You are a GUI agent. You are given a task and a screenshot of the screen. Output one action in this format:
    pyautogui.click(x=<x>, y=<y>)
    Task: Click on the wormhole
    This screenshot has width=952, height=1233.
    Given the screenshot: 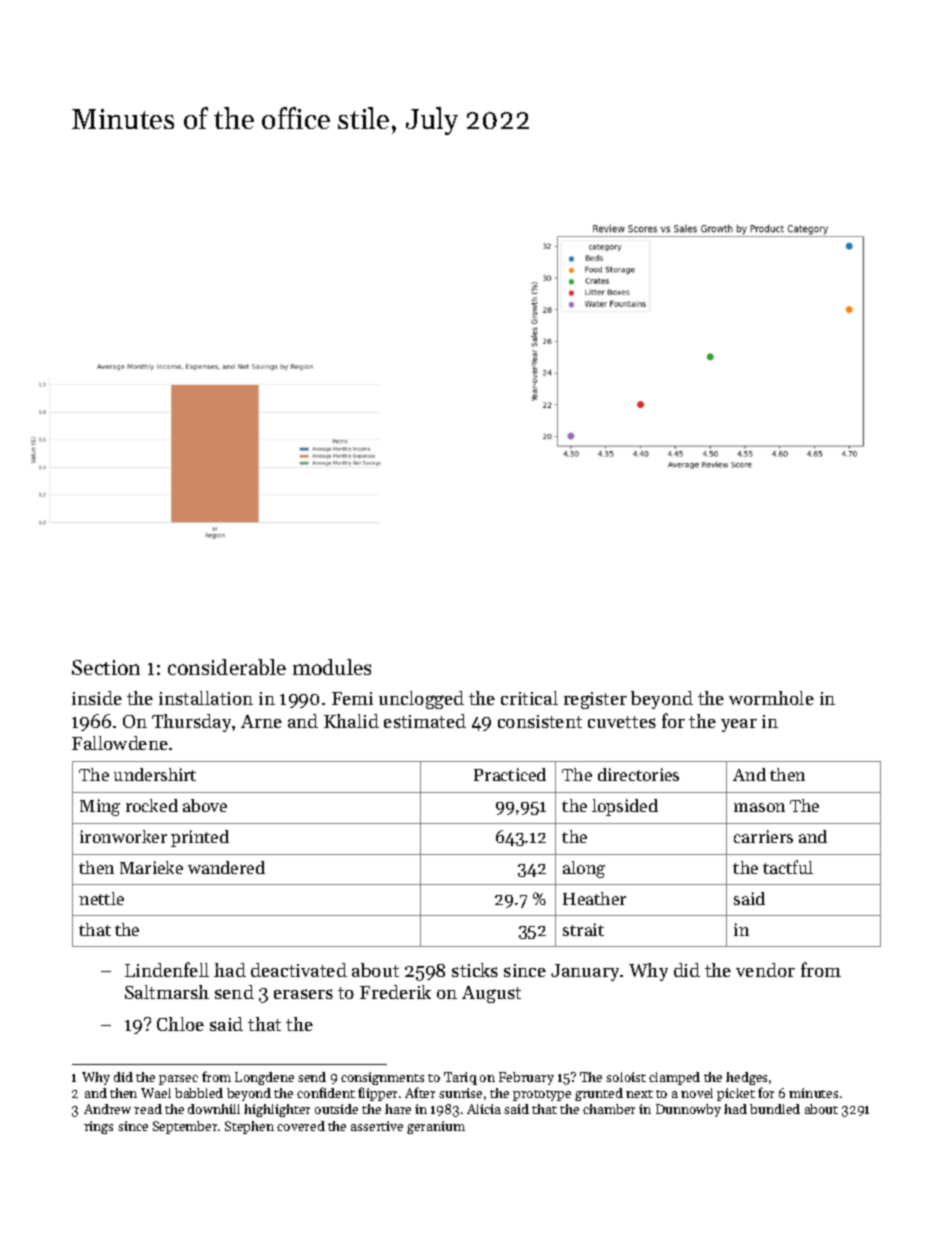 What is the action you would take?
    pyautogui.click(x=771, y=698)
